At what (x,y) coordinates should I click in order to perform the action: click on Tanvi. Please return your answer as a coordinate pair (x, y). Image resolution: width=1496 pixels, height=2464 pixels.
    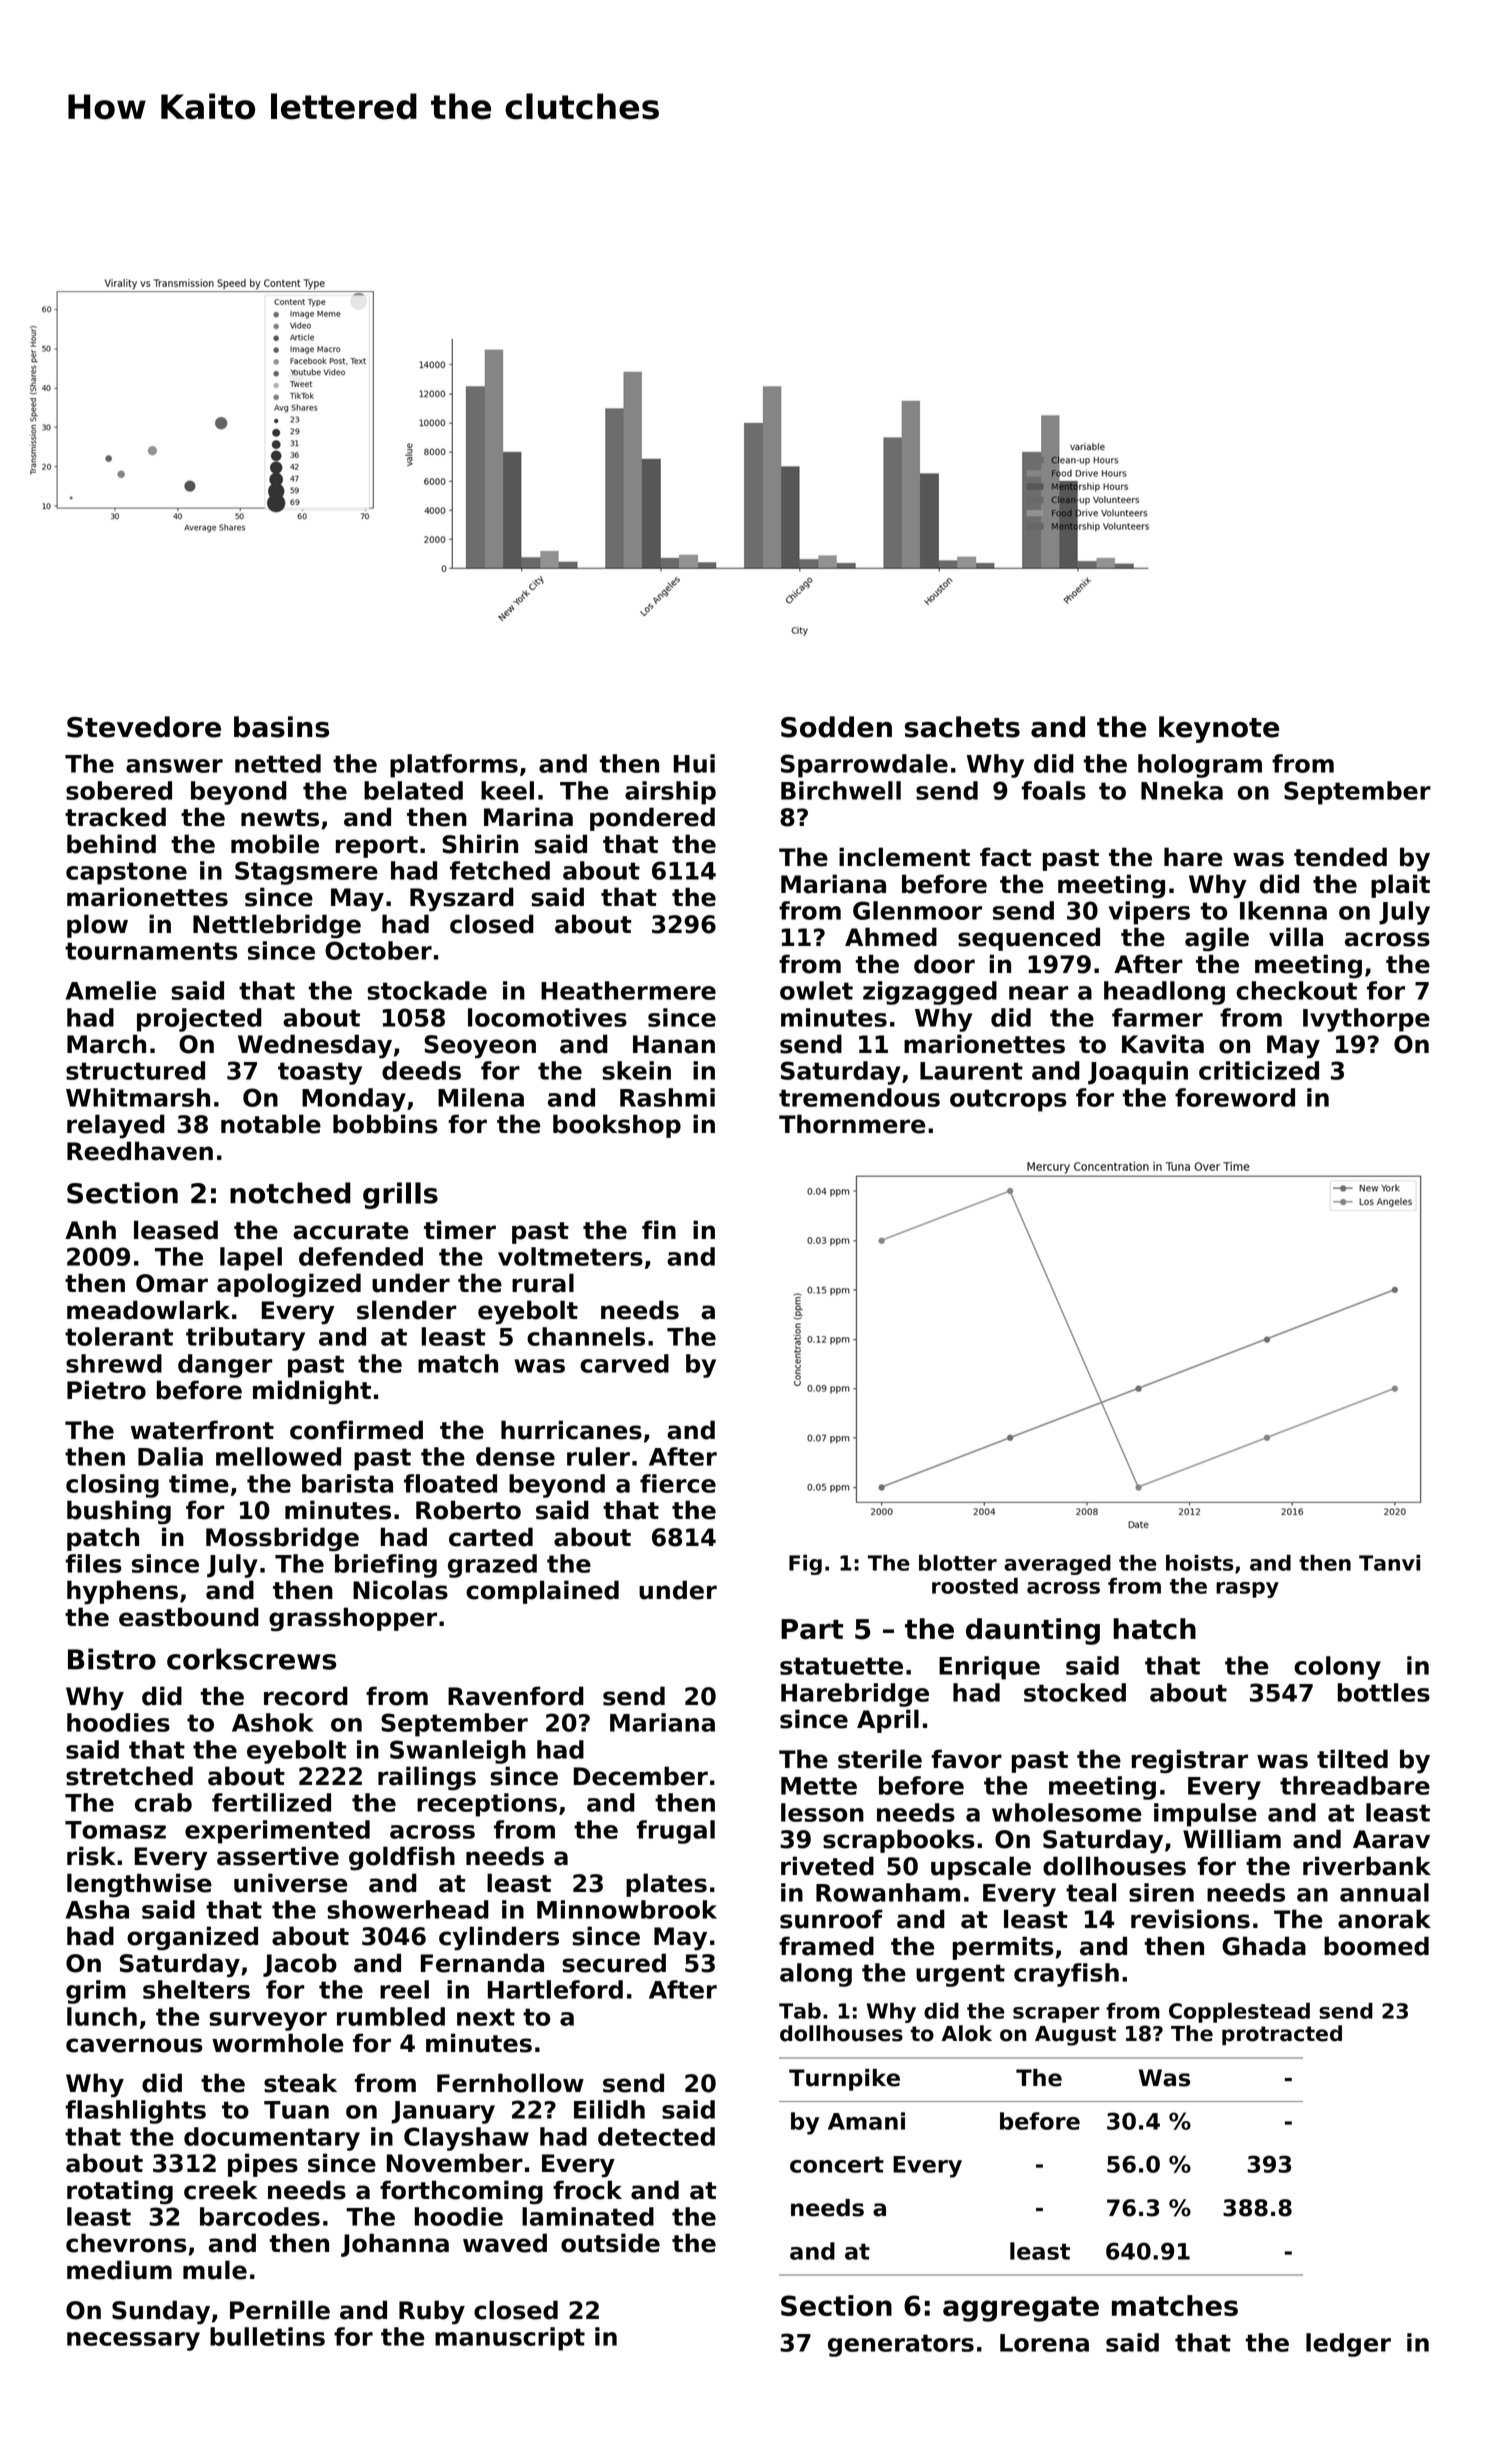
    Looking at the image, I should click on (1389, 1563).
